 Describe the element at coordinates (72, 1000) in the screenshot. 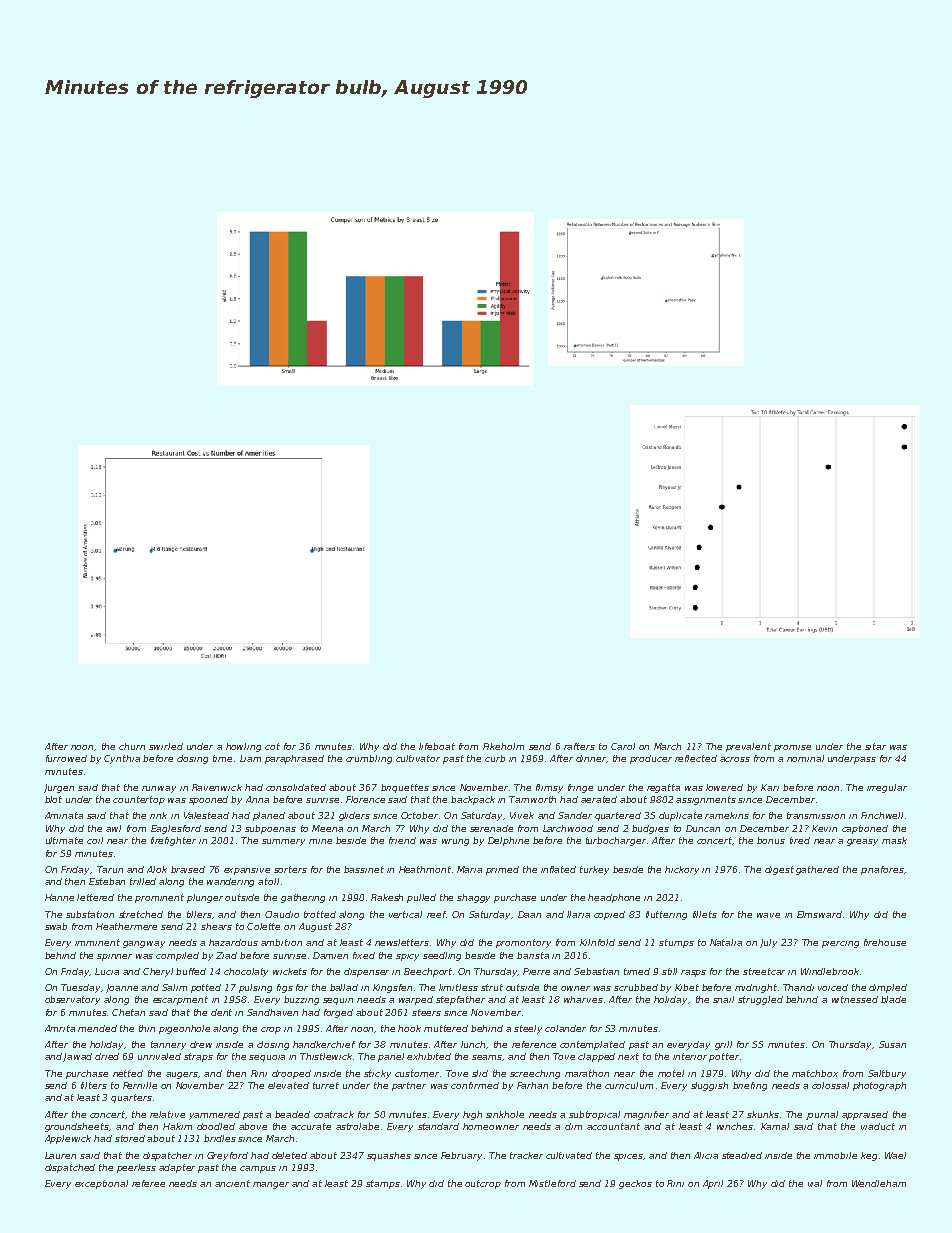

I see `observatory` at that location.
